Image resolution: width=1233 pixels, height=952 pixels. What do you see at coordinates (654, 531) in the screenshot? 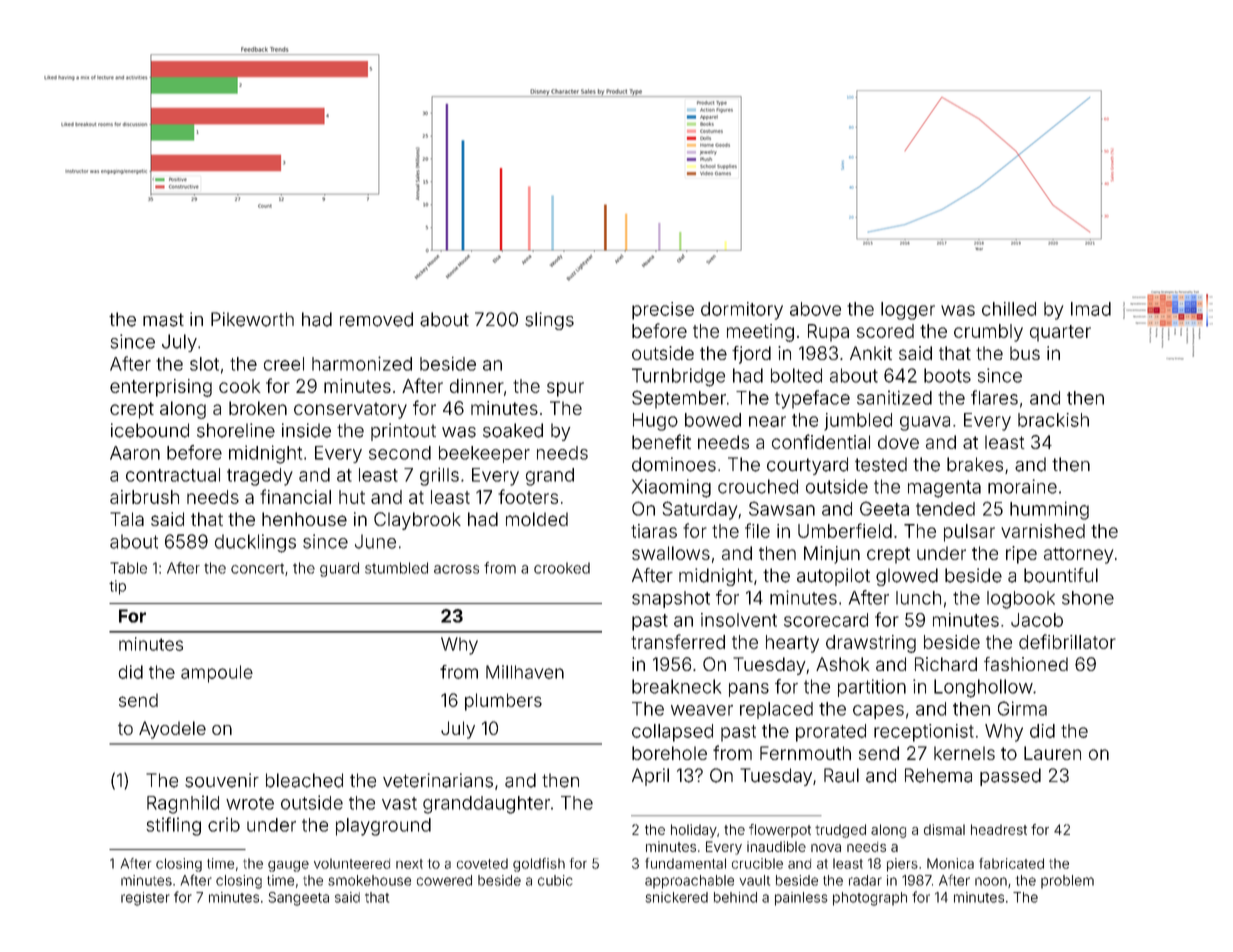
I see `tiaras` at bounding box center [654, 531].
